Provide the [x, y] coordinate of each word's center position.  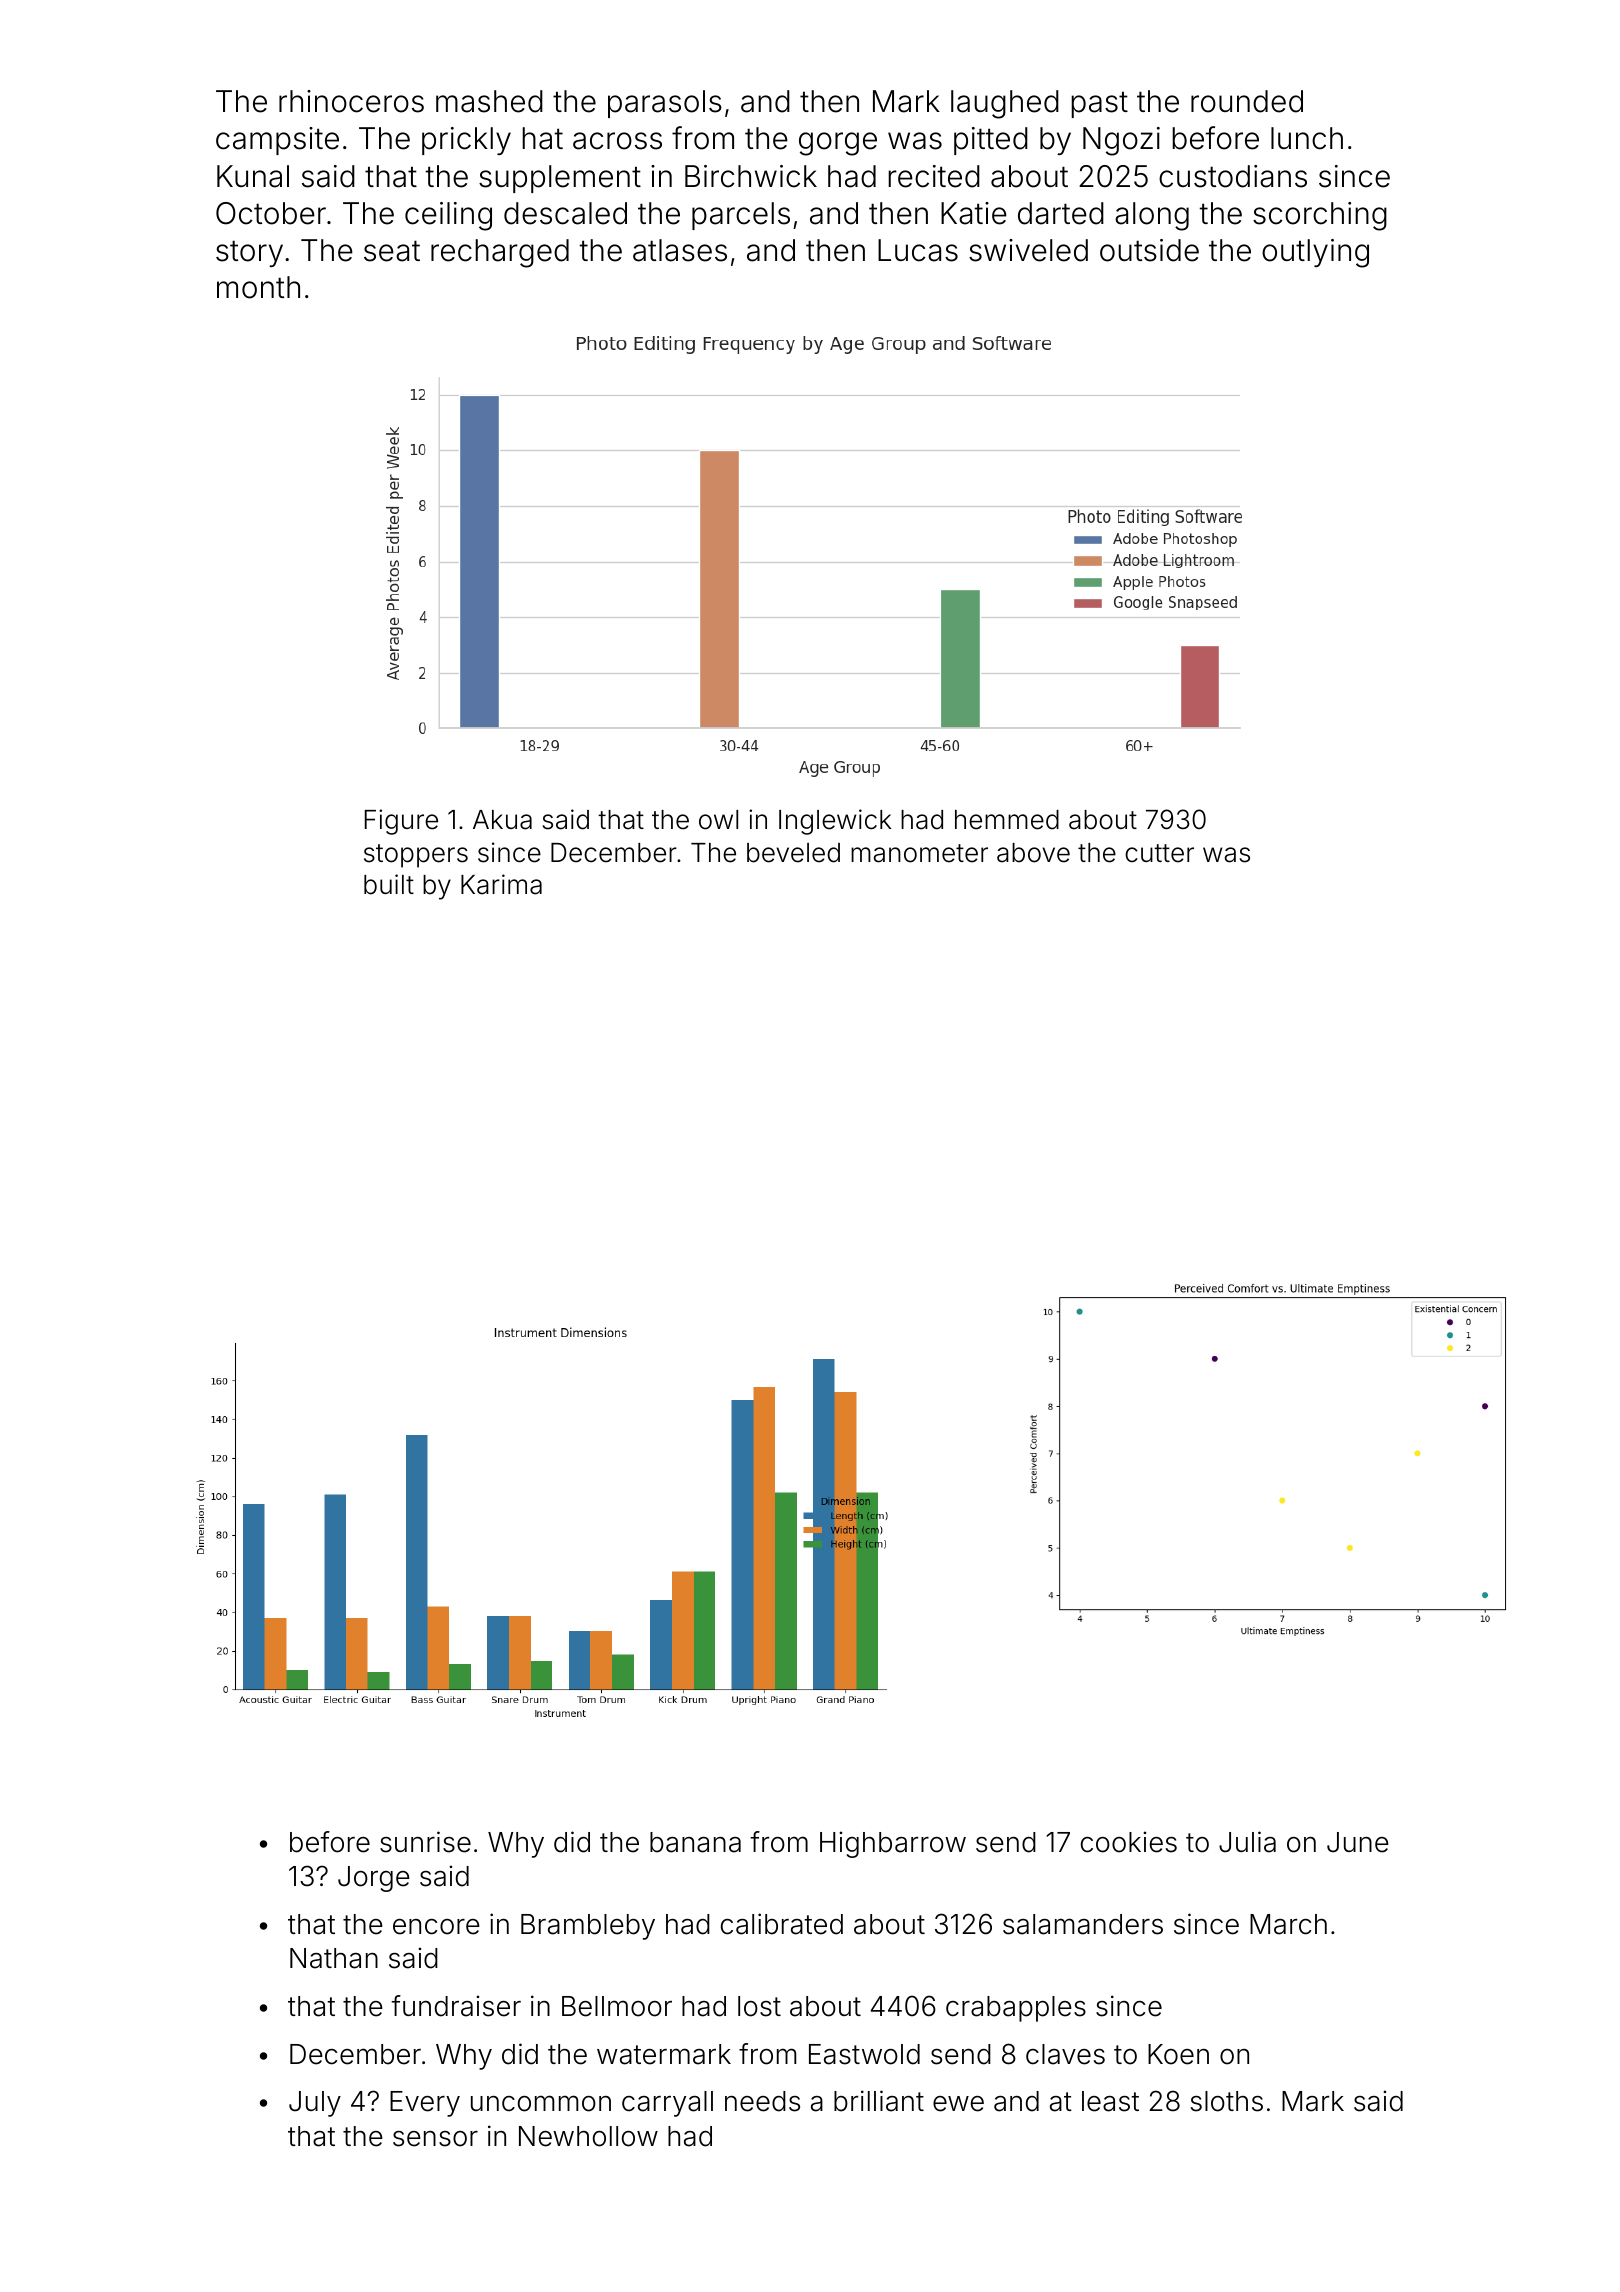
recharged [500, 253]
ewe [958, 2104]
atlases [680, 250]
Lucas [918, 250]
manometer [919, 853]
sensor [435, 2139]
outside [1149, 250]
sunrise [425, 1842]
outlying [1315, 253]
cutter [1159, 853]
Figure [401, 822]
